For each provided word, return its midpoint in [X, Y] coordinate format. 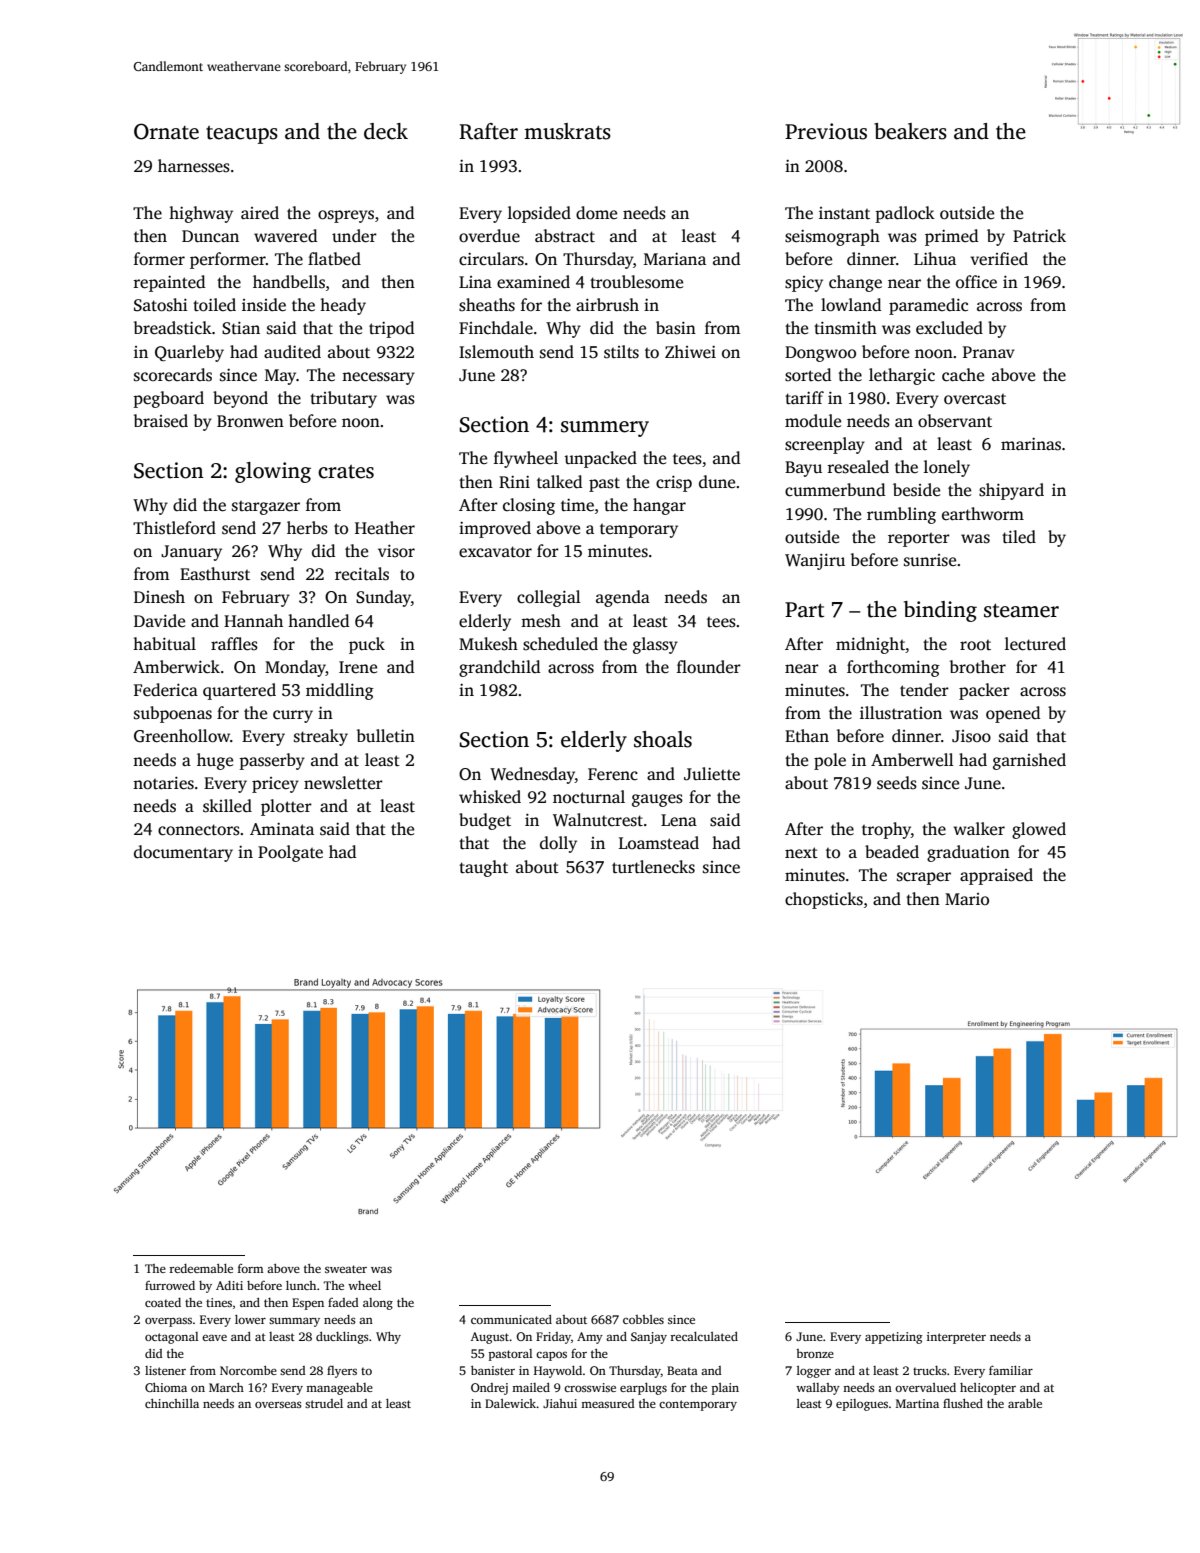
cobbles [643, 1319]
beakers [910, 131]
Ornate [166, 131]
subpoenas [173, 714]
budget [485, 821]
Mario [967, 899]
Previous [826, 131]
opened [1013, 714]
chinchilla [172, 1403]
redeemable [201, 1268]
